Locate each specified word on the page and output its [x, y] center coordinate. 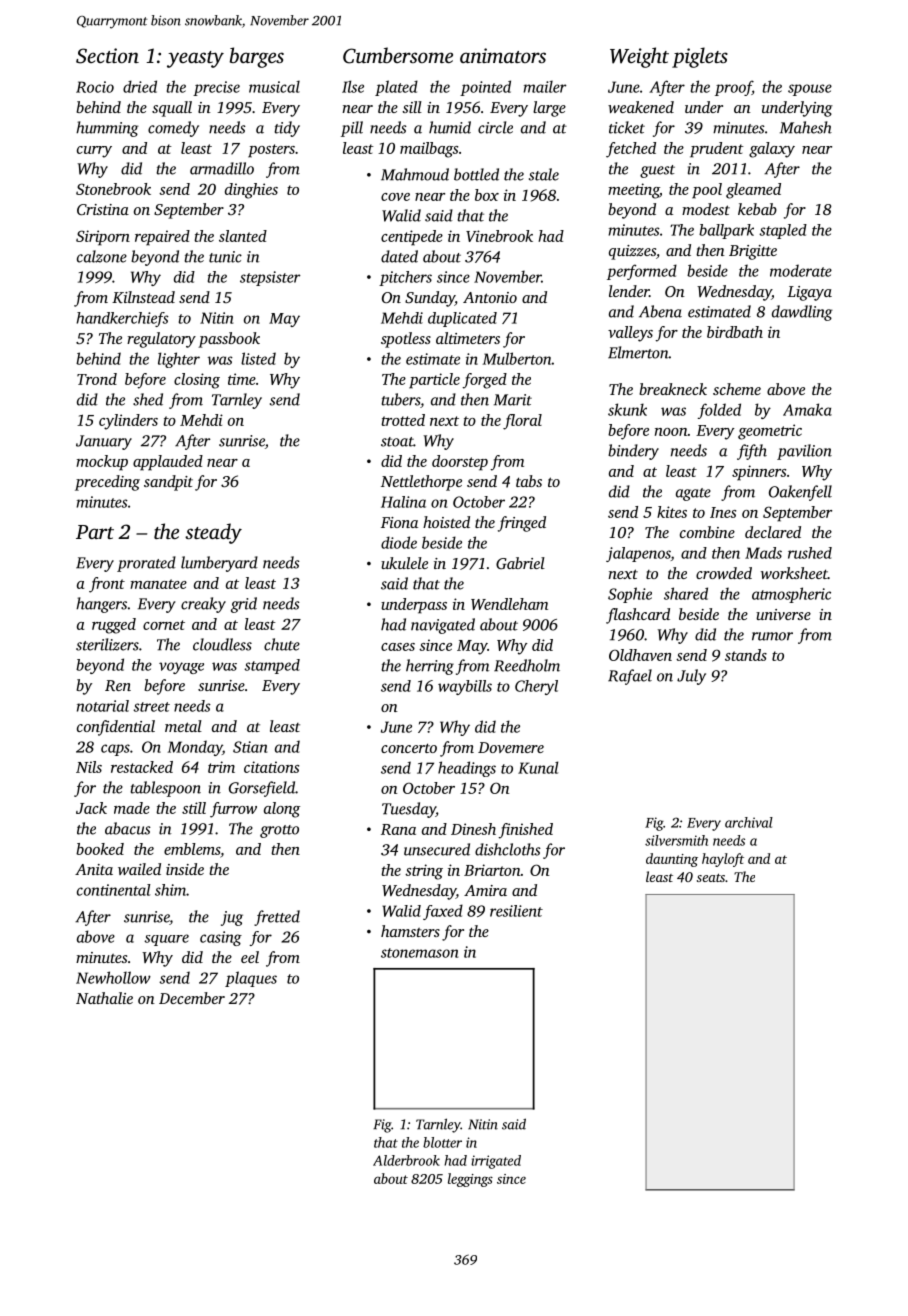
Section [107, 56]
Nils [89, 767]
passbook [229, 340]
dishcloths [508, 849]
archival [749, 822]
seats [711, 877]
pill [352, 129]
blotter [442, 1142]
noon [671, 432]
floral [522, 422]
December [192, 998]
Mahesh [806, 127]
